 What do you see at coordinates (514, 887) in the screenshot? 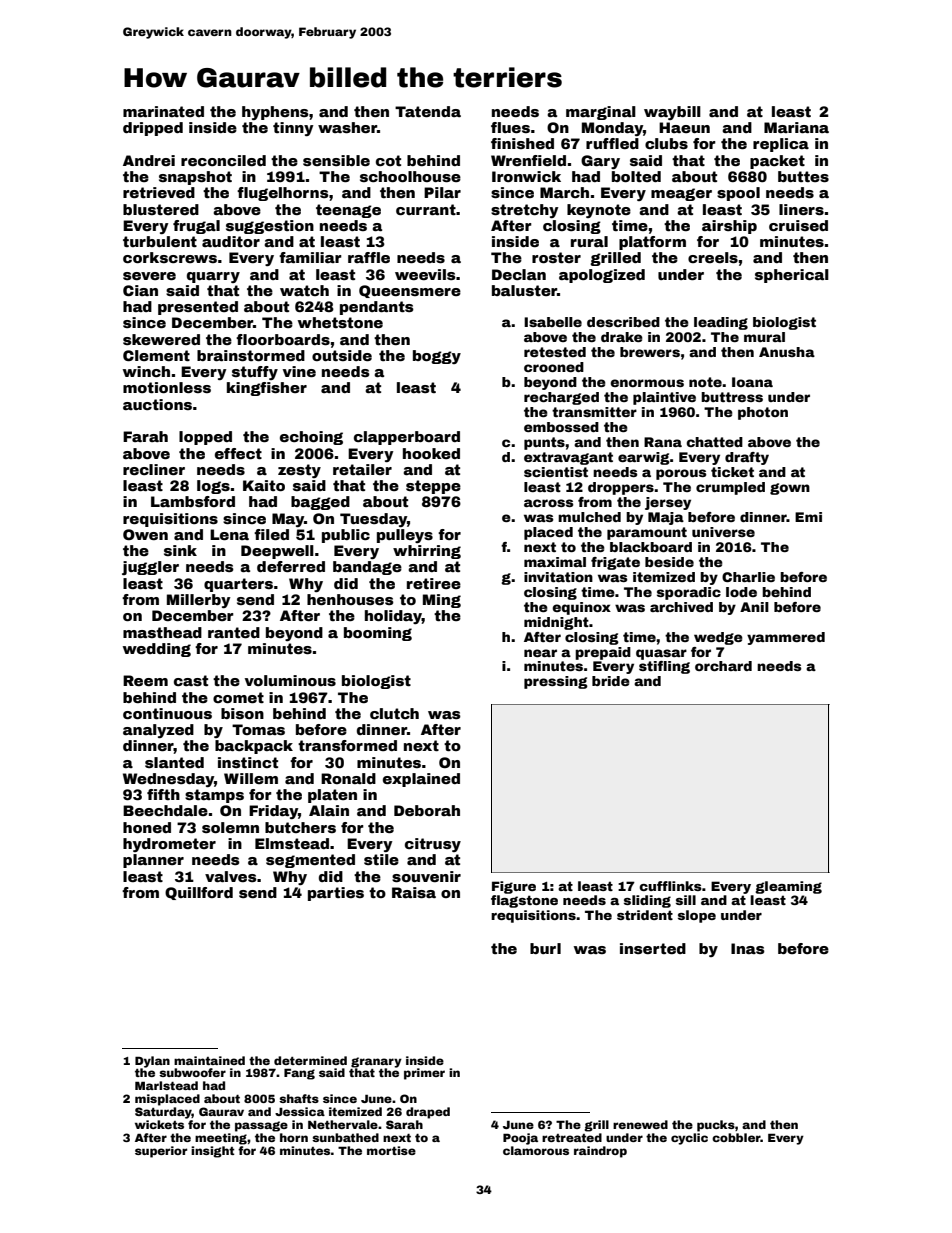
I see `Figure` at bounding box center [514, 887].
